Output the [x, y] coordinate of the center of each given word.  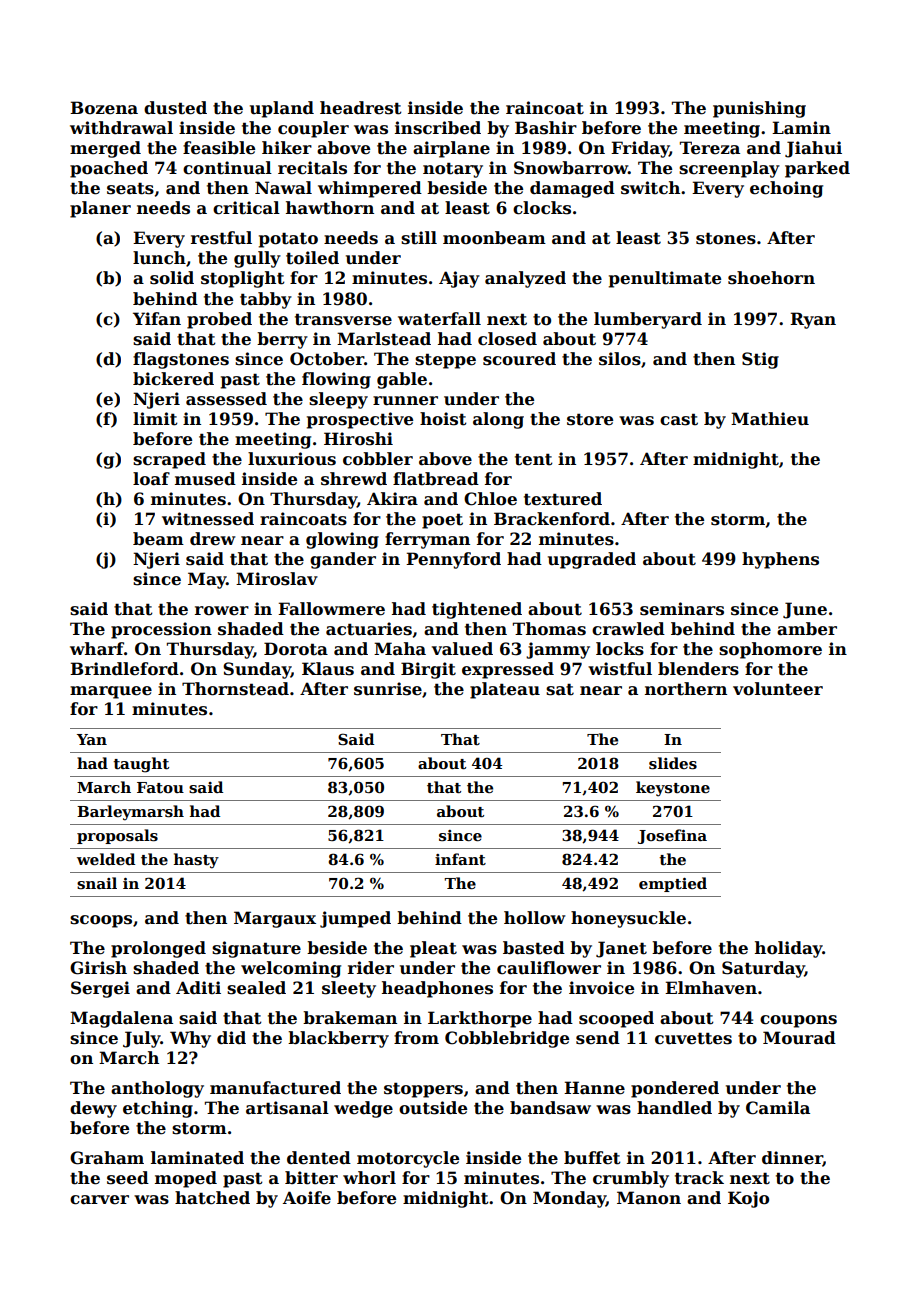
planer [100, 209]
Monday [569, 1199]
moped [186, 1179]
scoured [519, 359]
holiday [789, 949]
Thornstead [235, 689]
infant [460, 859]
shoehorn [771, 278]
